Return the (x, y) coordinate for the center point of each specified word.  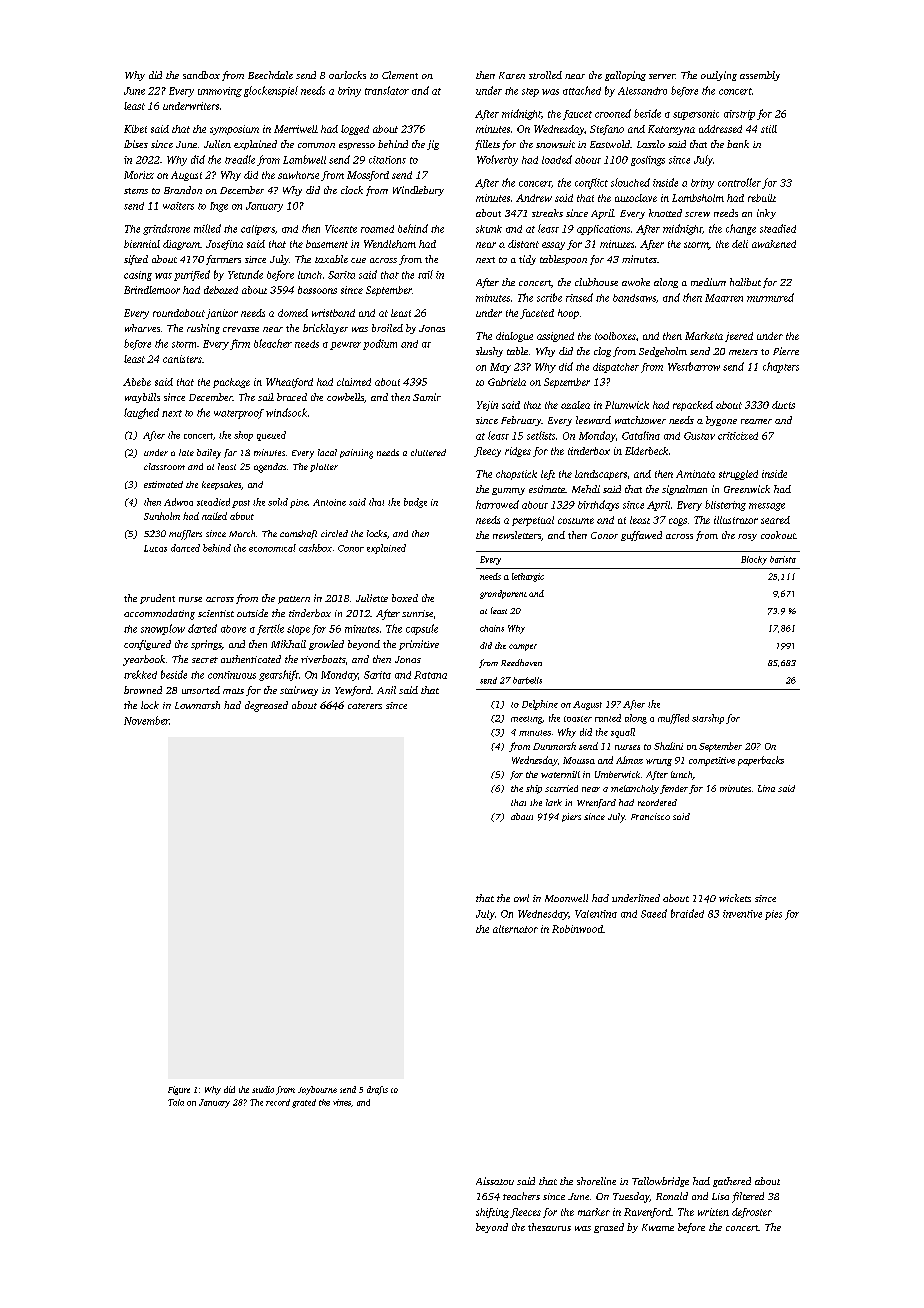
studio (263, 1089)
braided (687, 913)
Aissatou (495, 1181)
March (242, 533)
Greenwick (747, 489)
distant (523, 244)
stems (136, 191)
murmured (770, 297)
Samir (427, 397)
